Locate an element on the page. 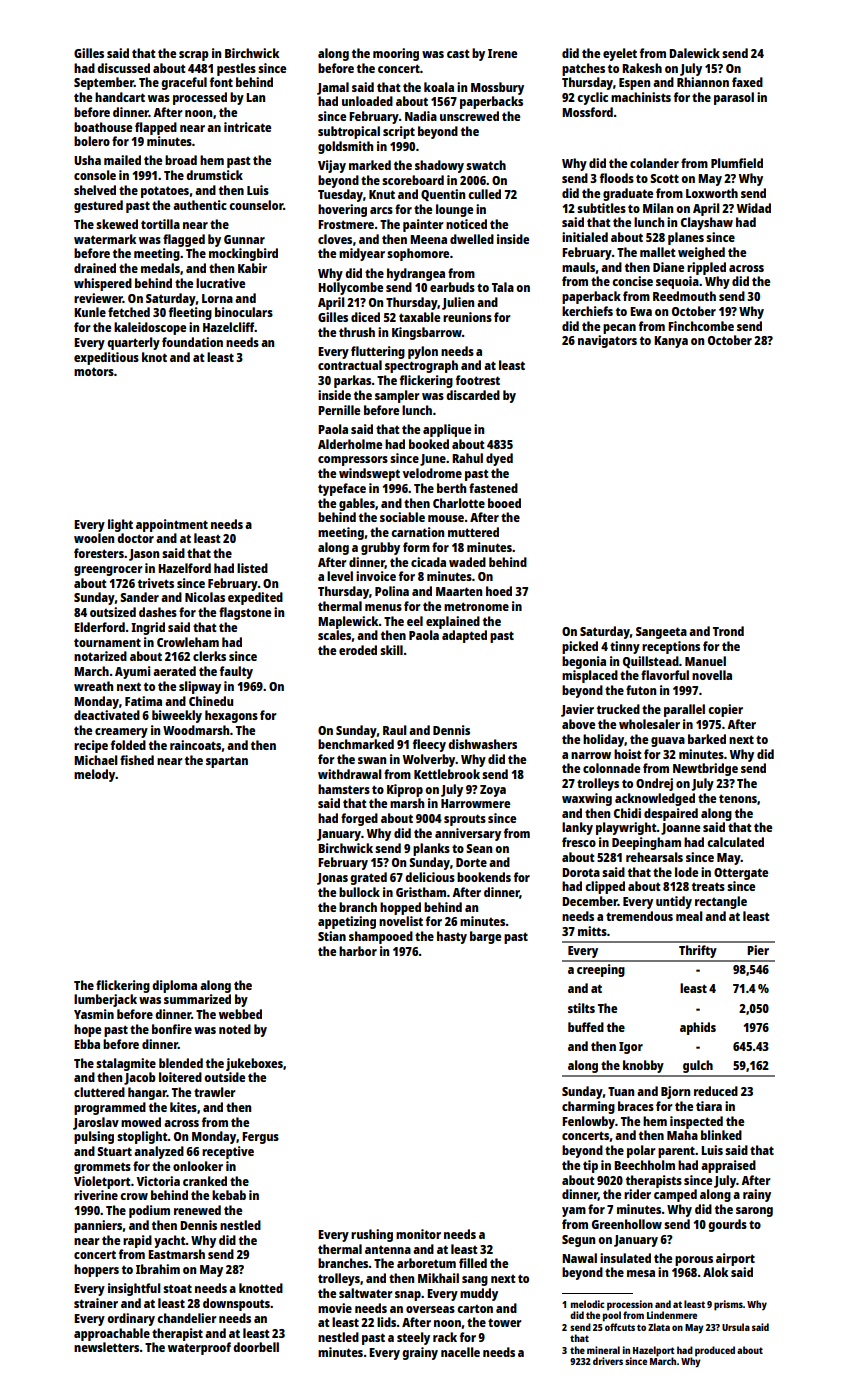  appointment is located at coordinates (172, 525).
